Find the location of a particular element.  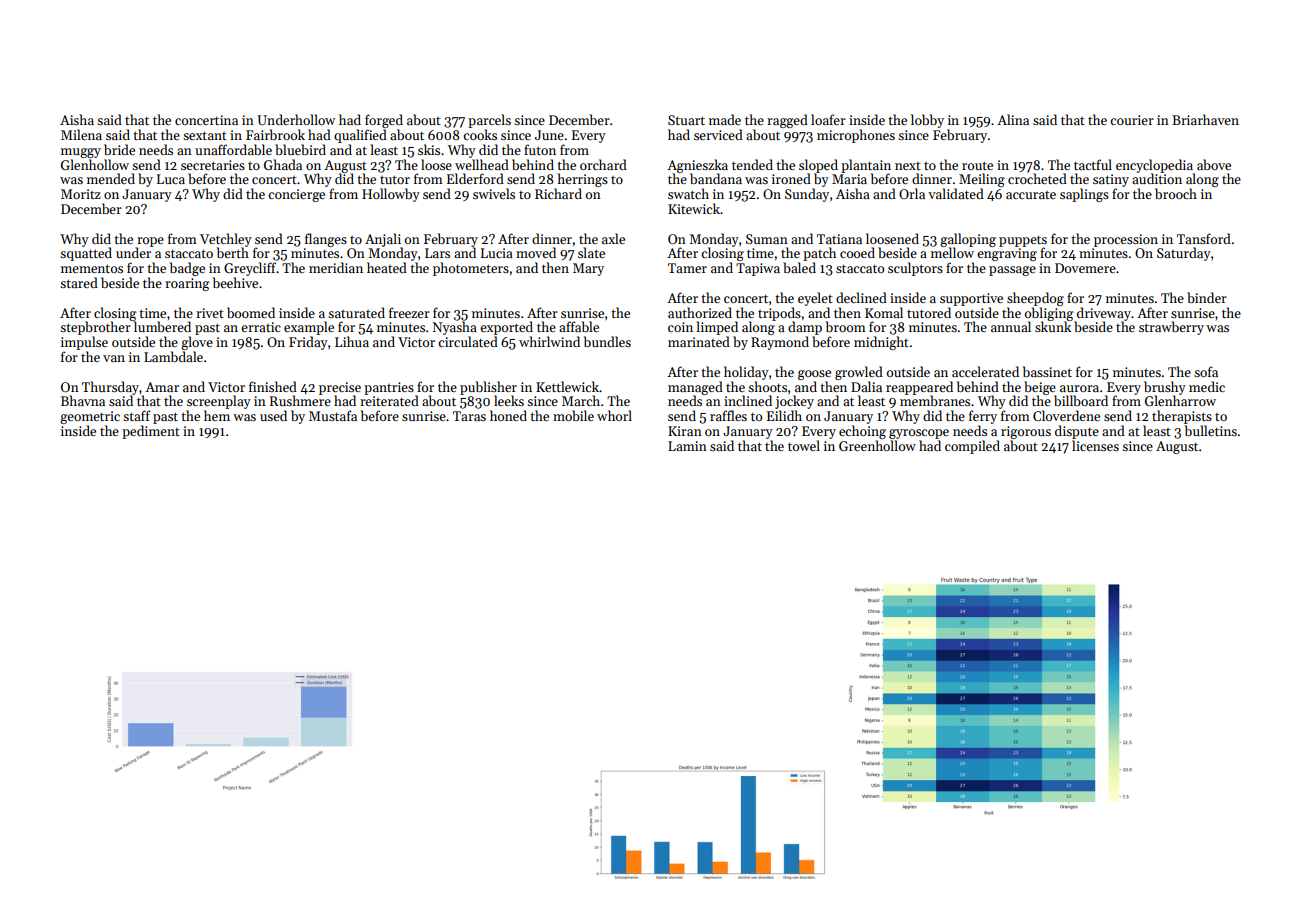

parcels is located at coordinates (489, 121).
